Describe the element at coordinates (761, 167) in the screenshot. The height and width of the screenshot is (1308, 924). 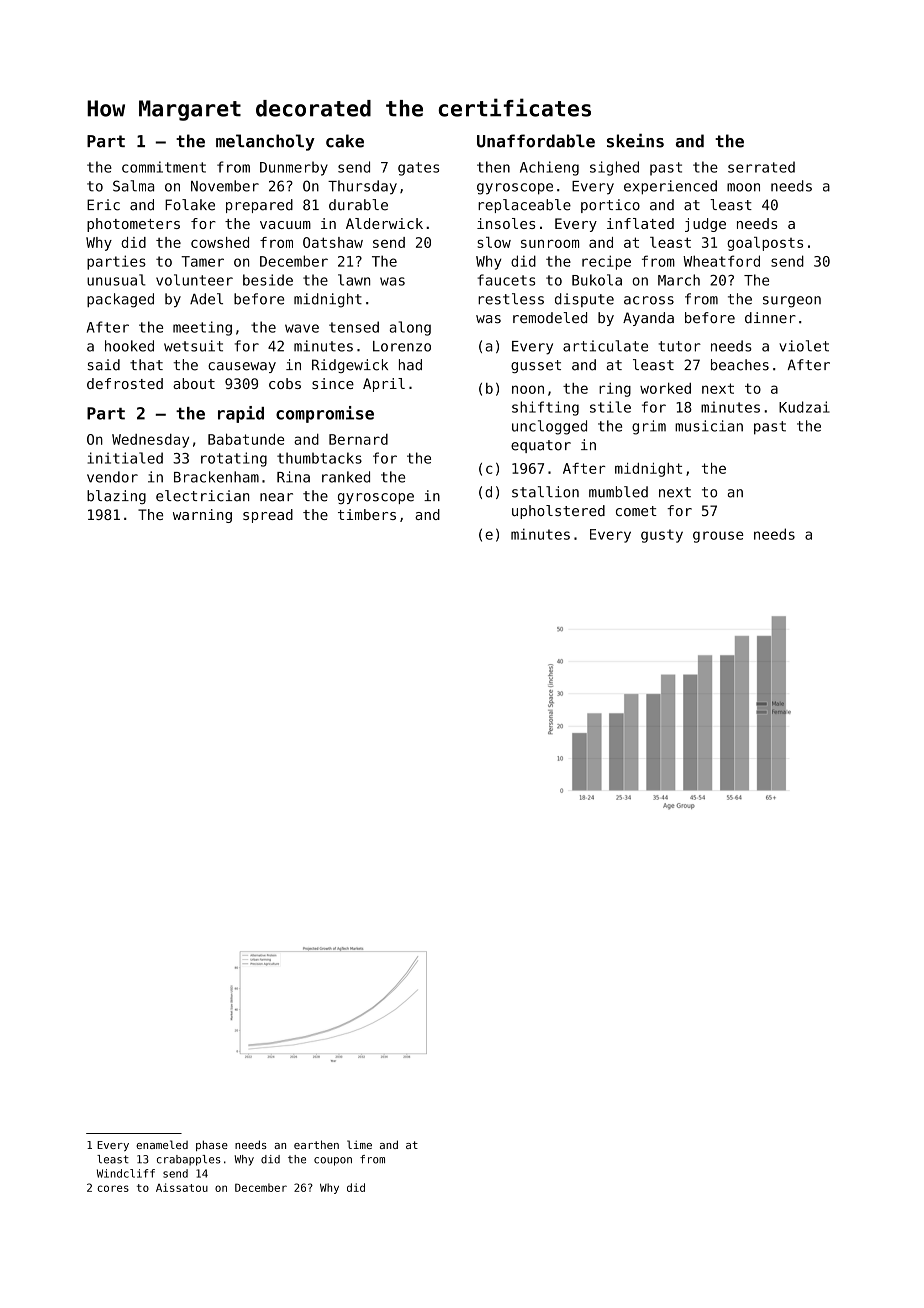
I see `serrated` at that location.
